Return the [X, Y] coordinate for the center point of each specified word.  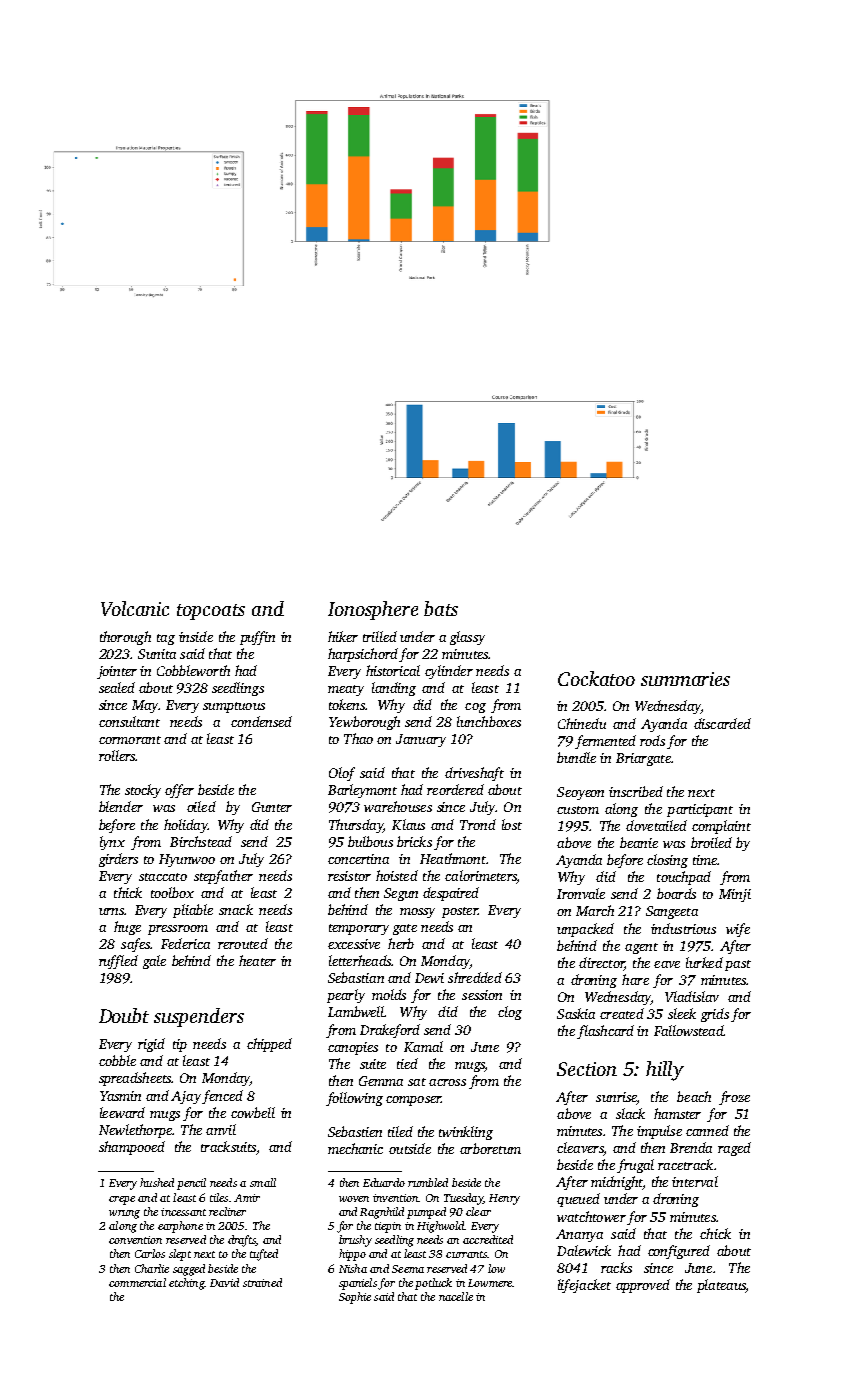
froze [734, 1098]
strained [262, 1282]
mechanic [355, 1148]
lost [512, 824]
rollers [117, 755]
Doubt [124, 1015]
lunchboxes [489, 721]
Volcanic [135, 608]
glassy [467, 638]
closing [667, 861]
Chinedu [582, 723]
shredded [475, 977]
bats [441, 608]
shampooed [132, 1148]
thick [128, 892]
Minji [735, 895]
